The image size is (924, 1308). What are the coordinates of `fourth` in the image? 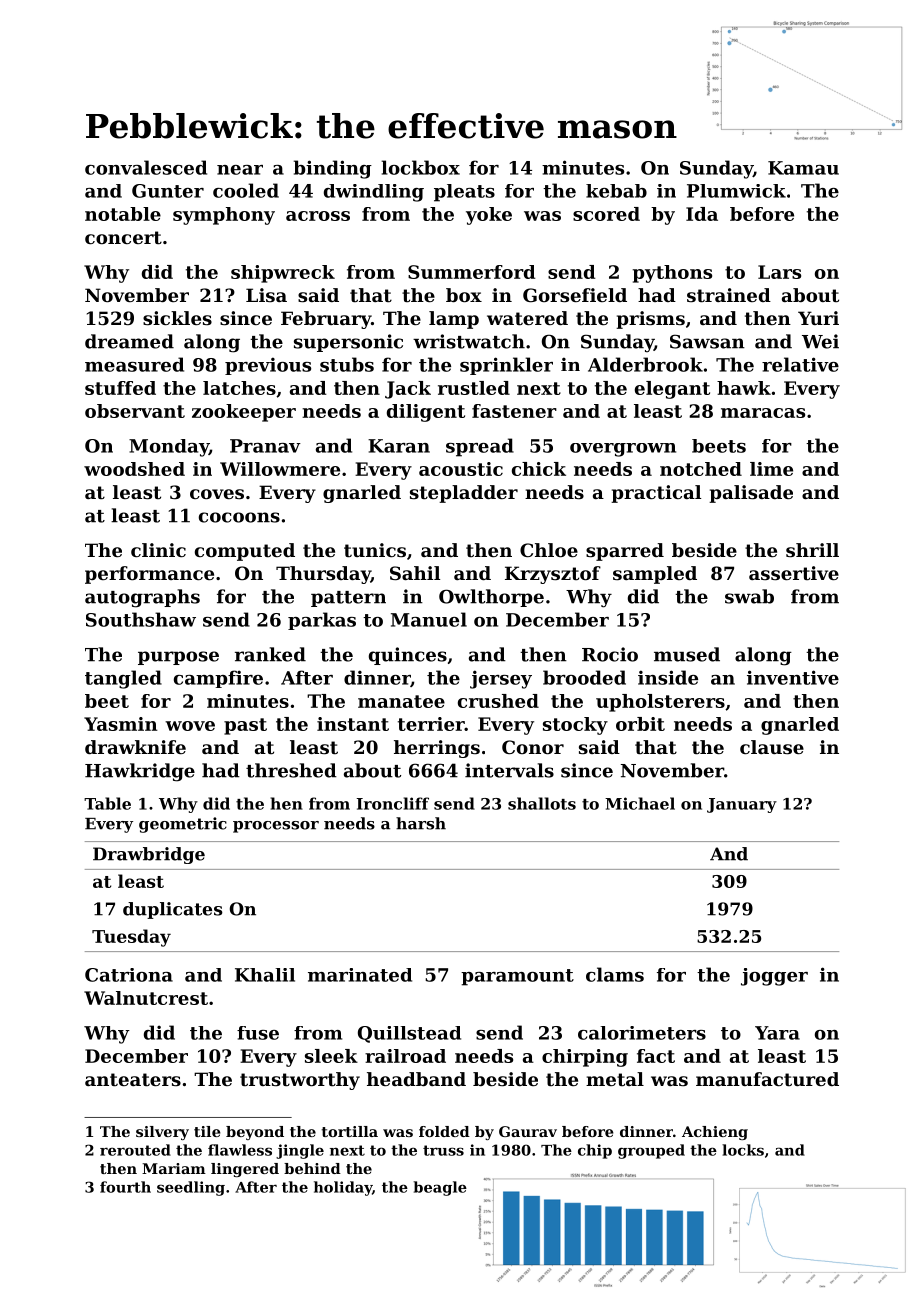 It's located at (125, 1187).
